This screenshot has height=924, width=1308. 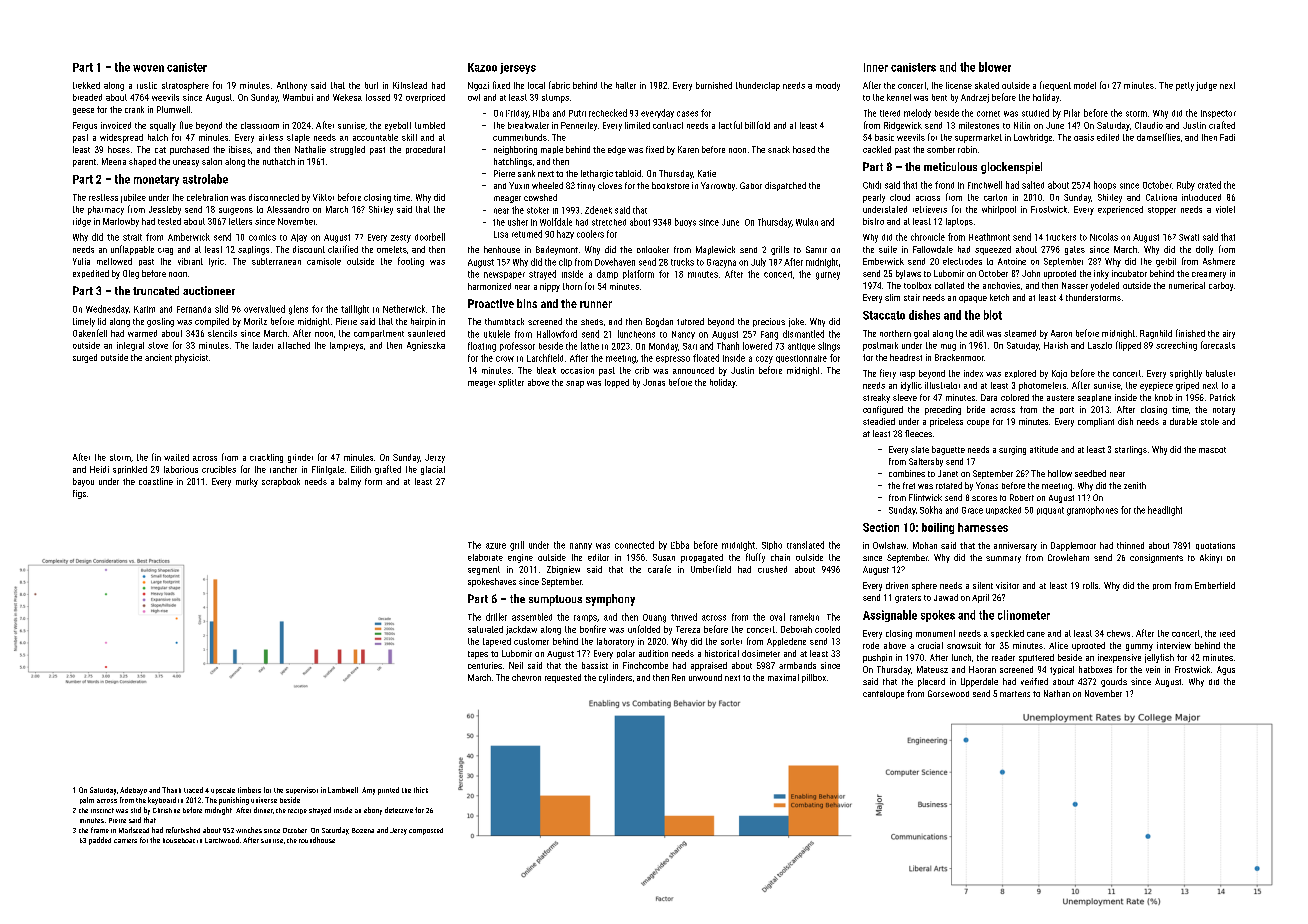 I want to click on composted, so click(x=426, y=831).
